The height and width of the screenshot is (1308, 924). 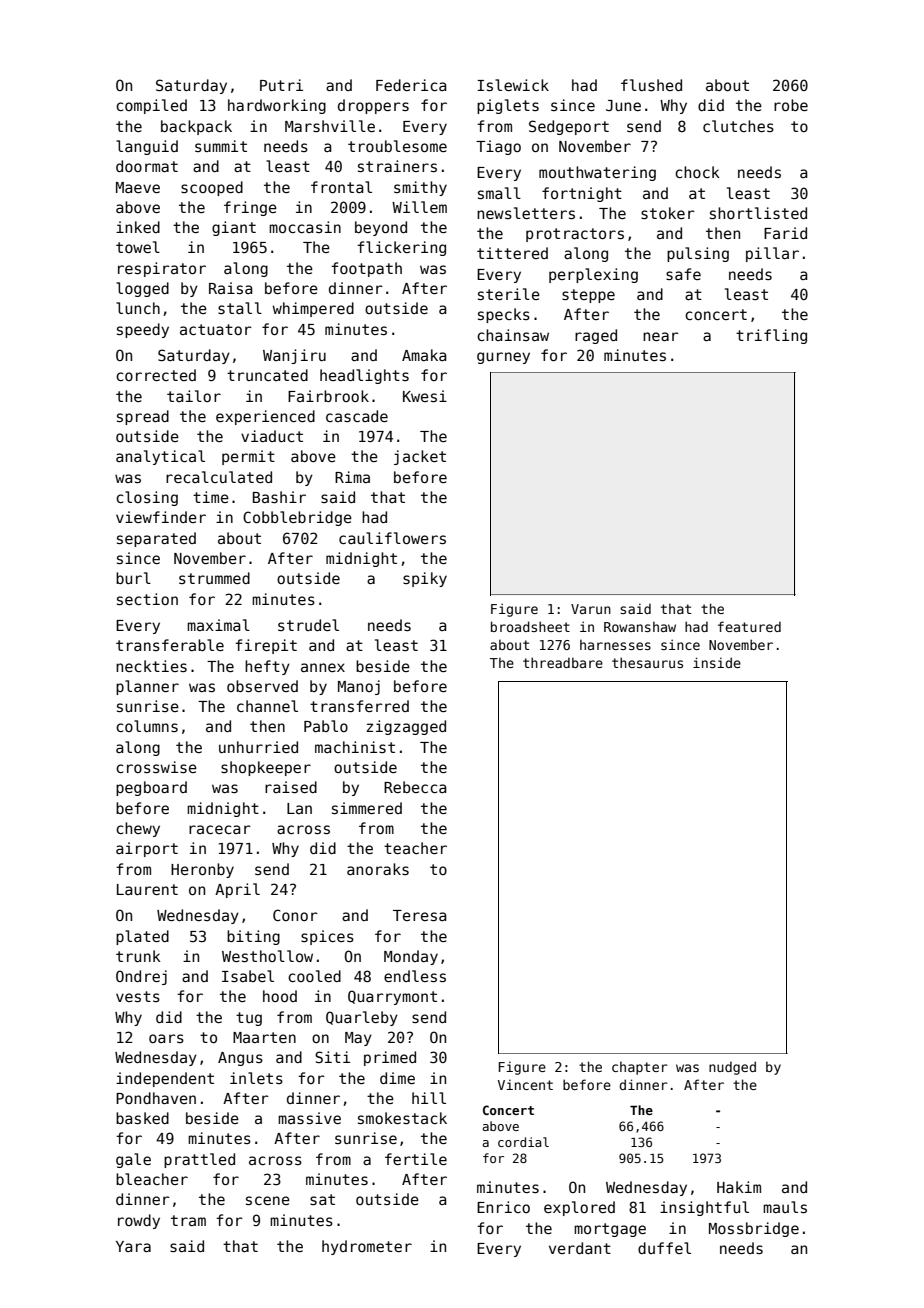 I want to click on unhurried, so click(x=258, y=747).
